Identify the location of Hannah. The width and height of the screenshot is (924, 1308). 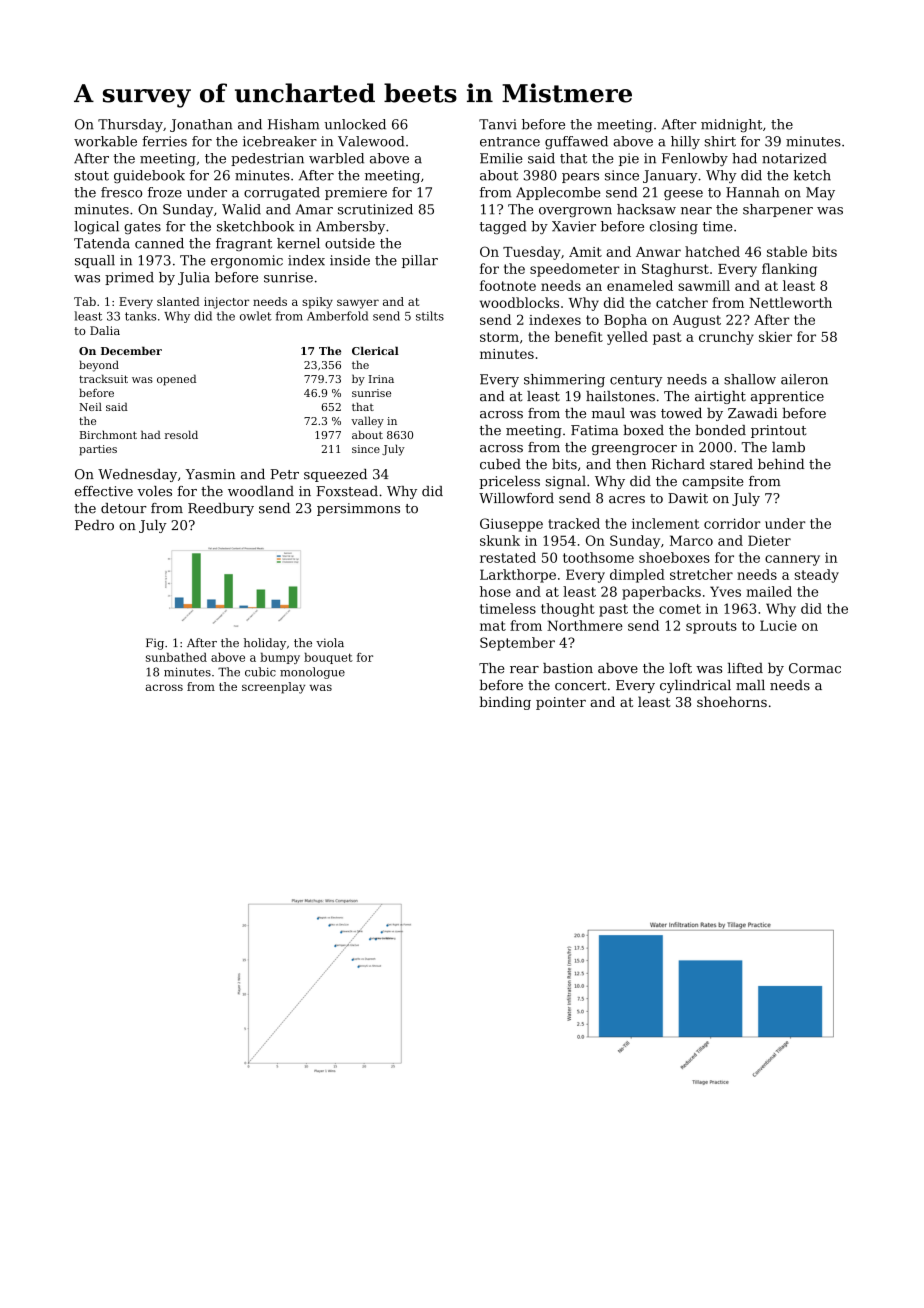
(752, 192).
